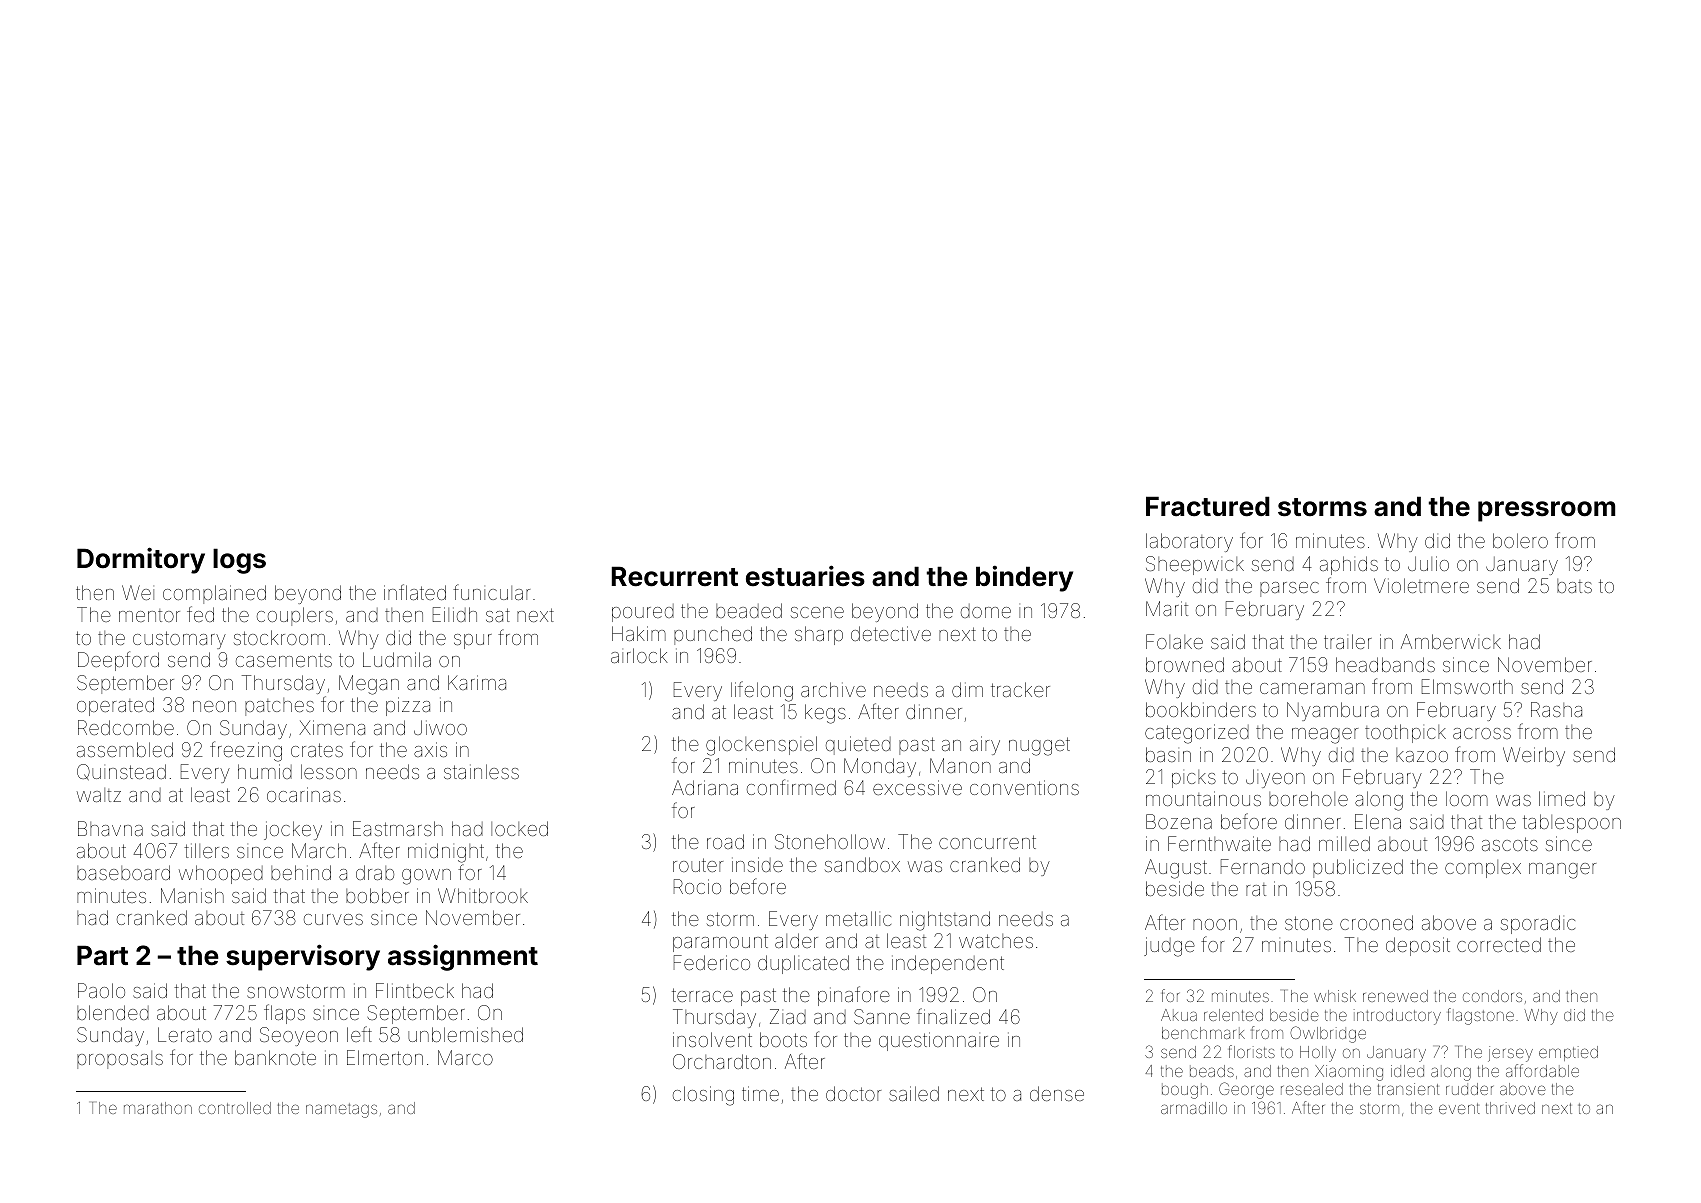 The image size is (1701, 1203). What do you see at coordinates (1208, 506) in the page?
I see `Fractured` at bounding box center [1208, 506].
